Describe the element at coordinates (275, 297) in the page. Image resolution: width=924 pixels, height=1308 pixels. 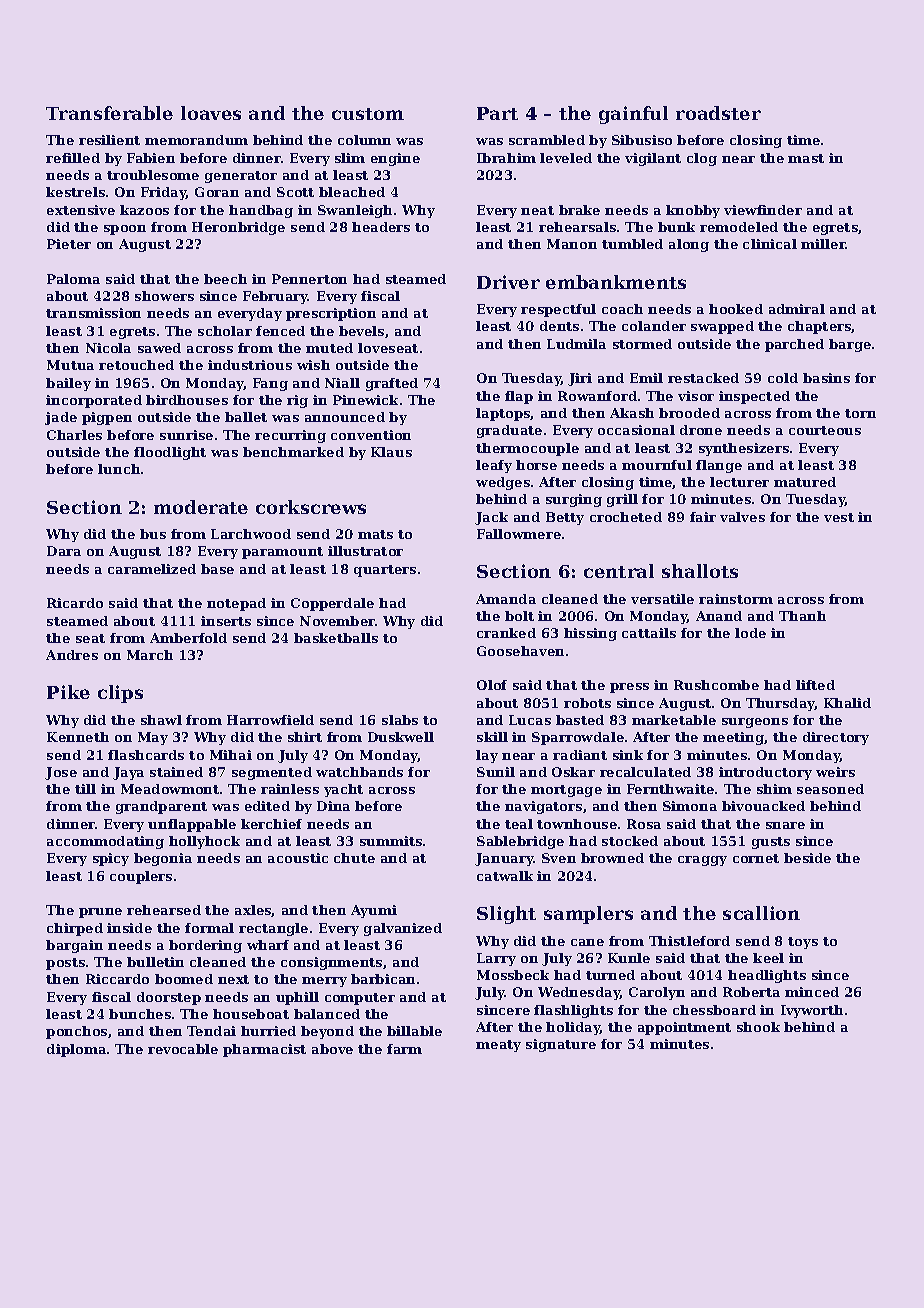
I see `February` at that location.
